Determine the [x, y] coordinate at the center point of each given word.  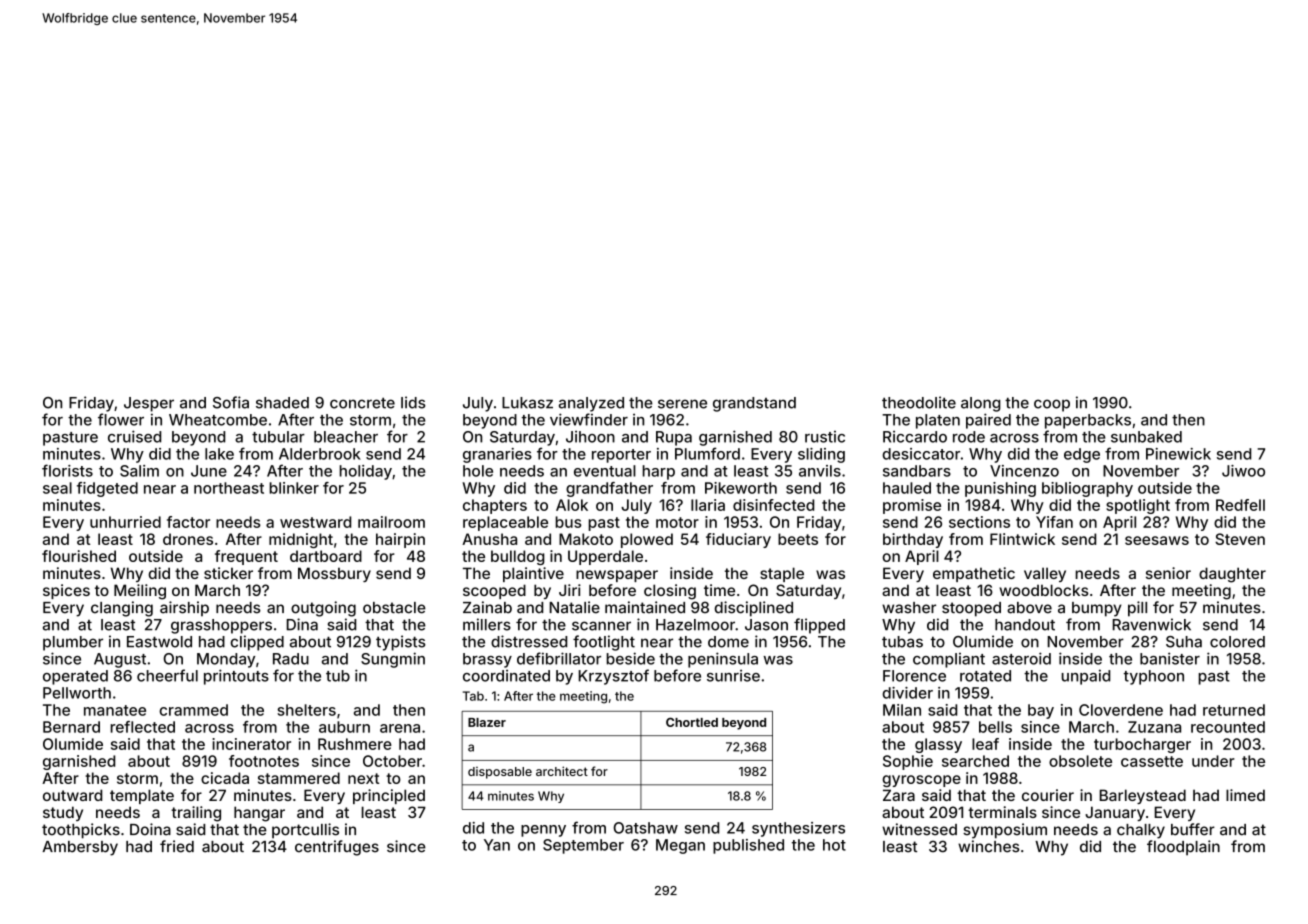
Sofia [231, 402]
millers [487, 624]
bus [568, 522]
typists [401, 643]
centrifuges [337, 848]
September [583, 846]
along [981, 404]
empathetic [974, 574]
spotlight [1138, 506]
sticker [228, 573]
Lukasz [527, 403]
